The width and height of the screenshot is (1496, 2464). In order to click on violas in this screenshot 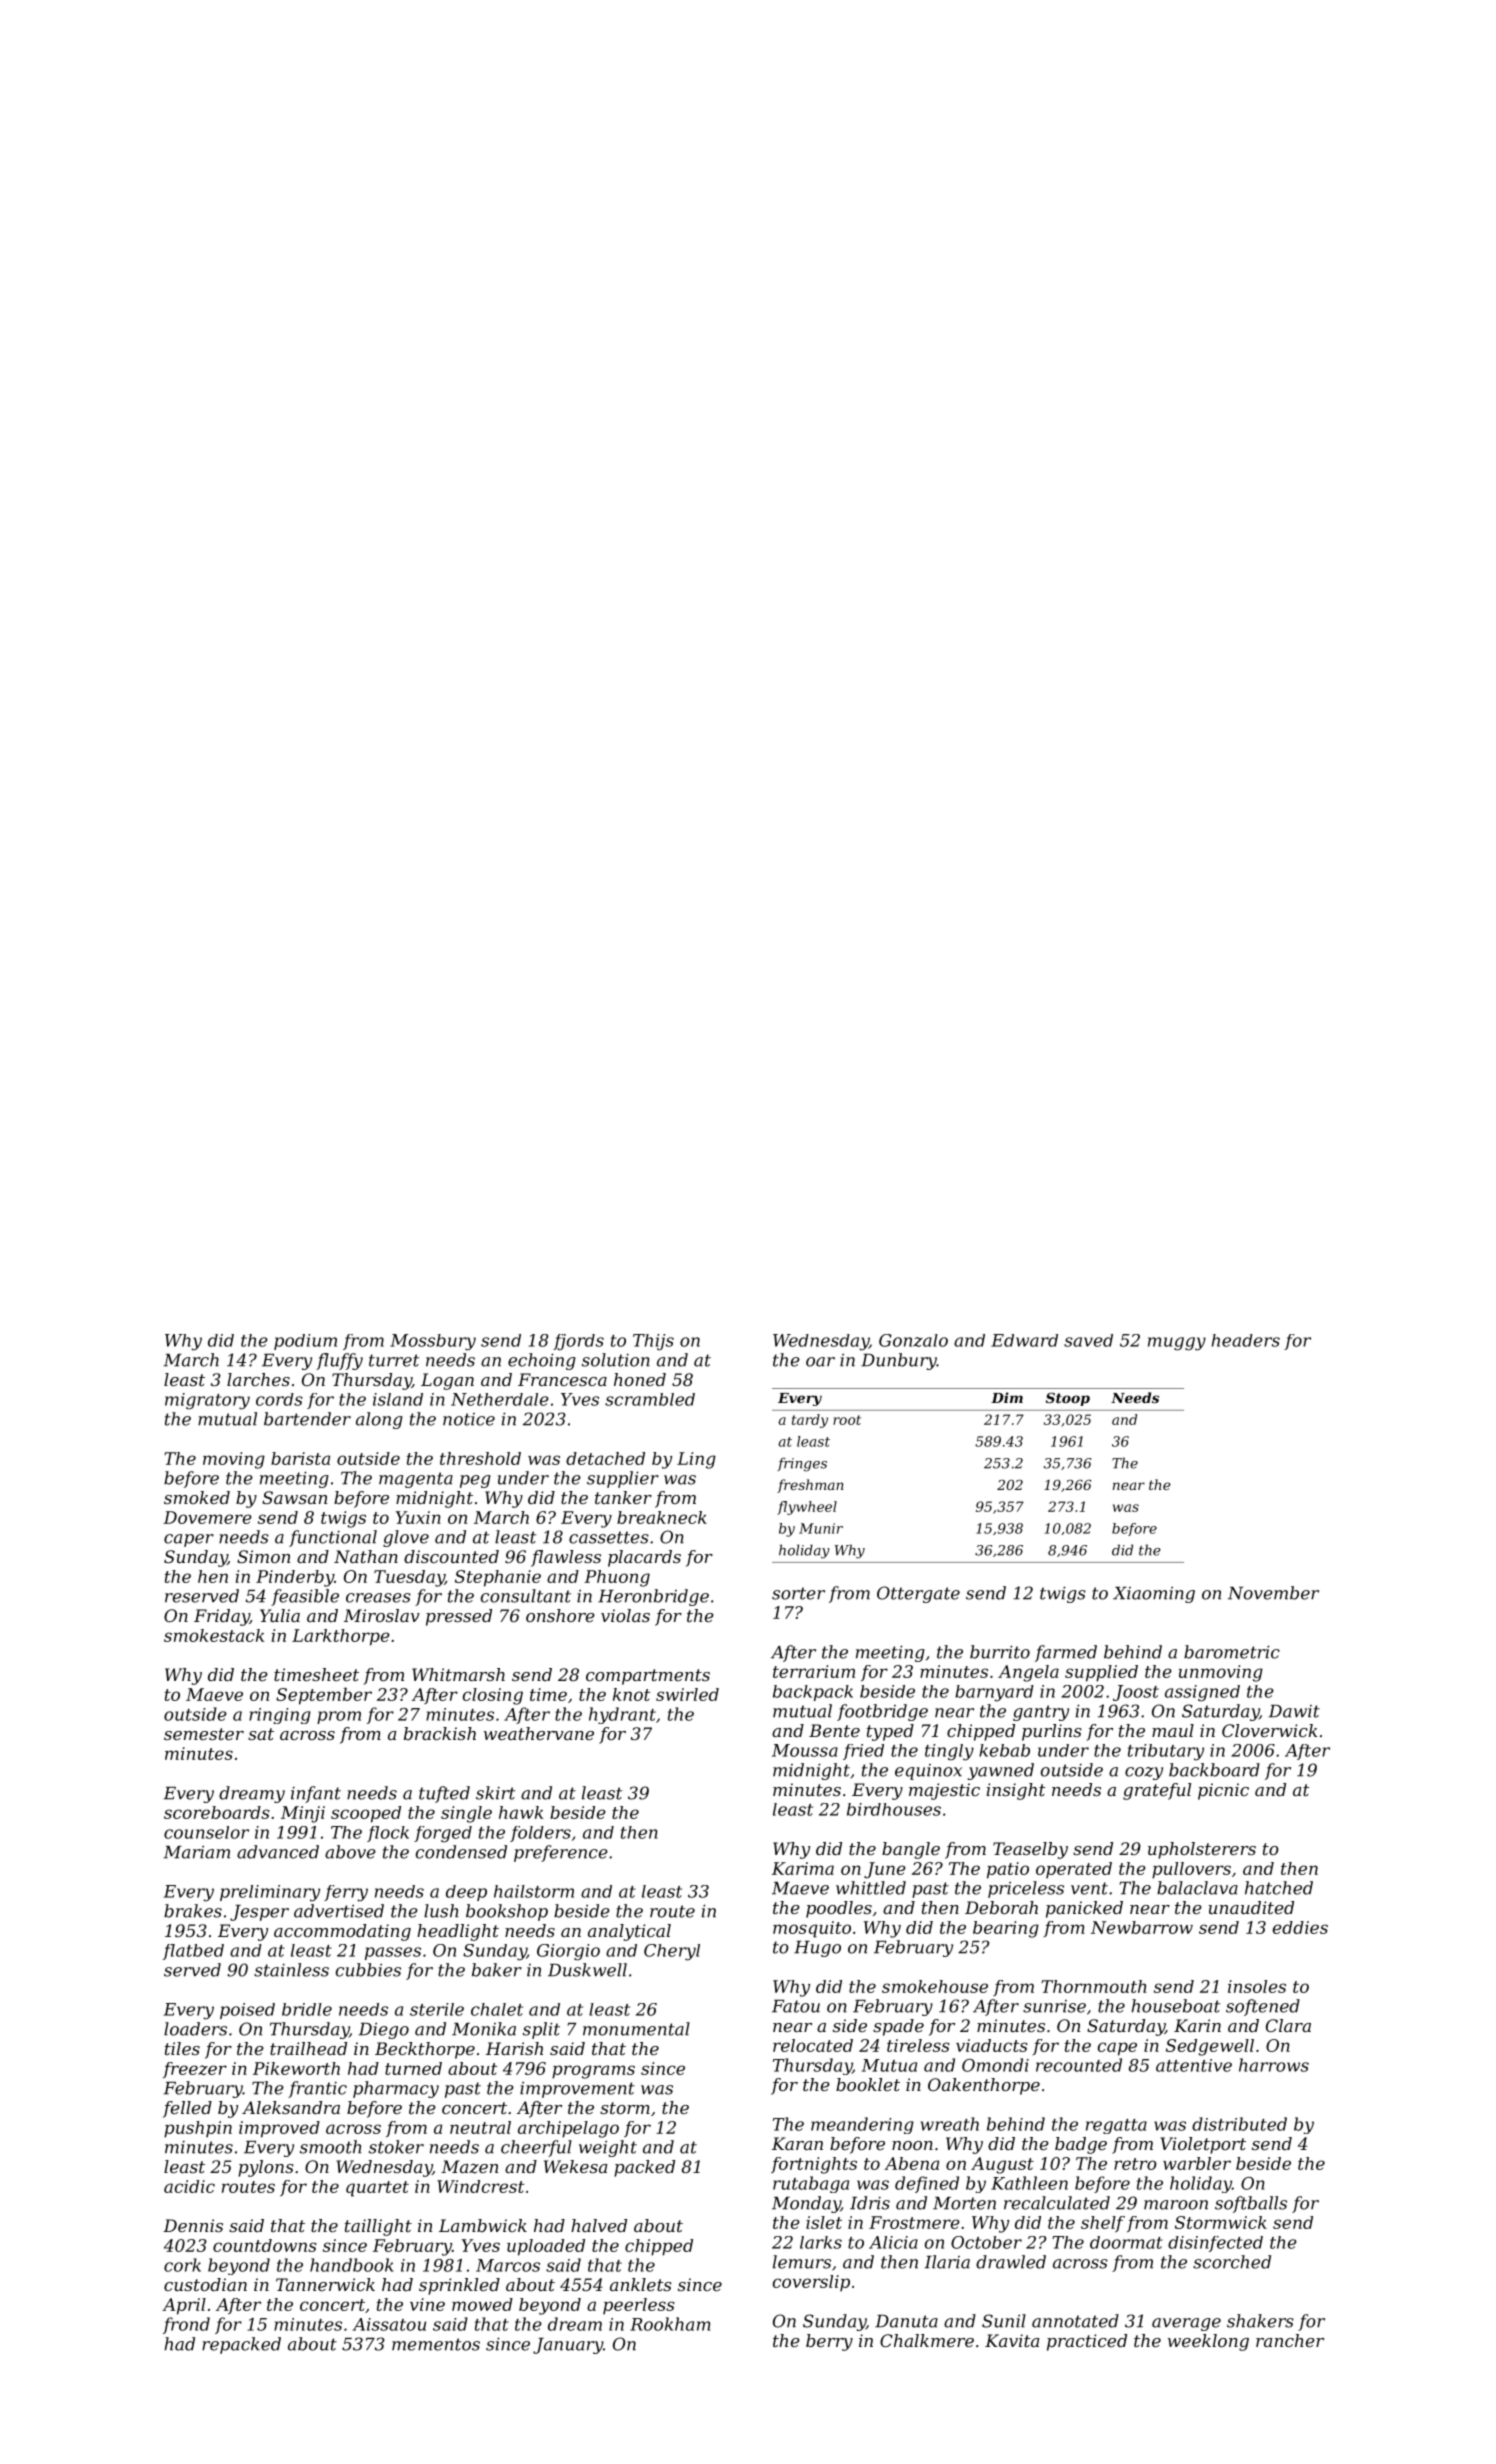, I will do `click(625, 1615)`.
